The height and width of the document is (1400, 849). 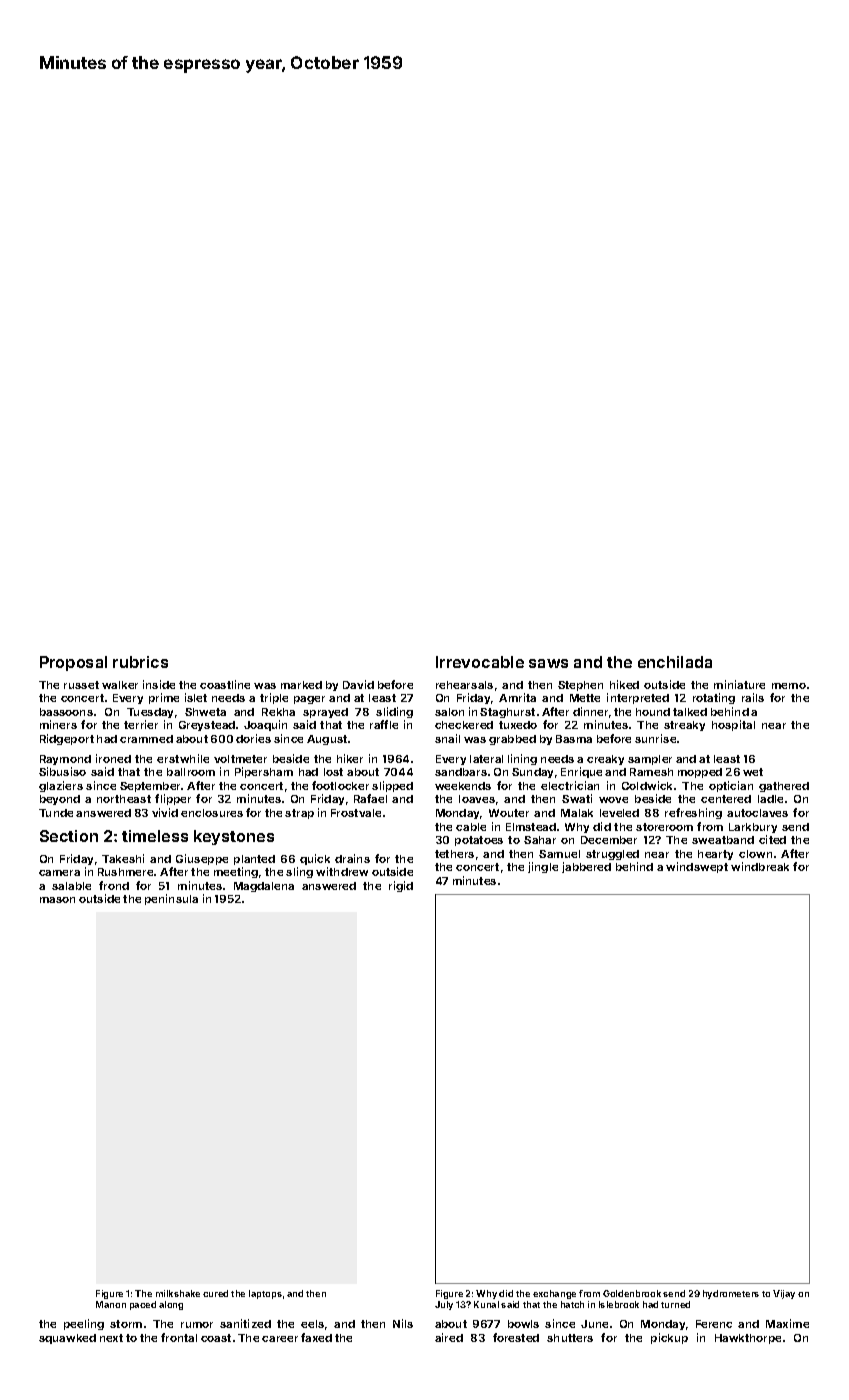 What do you see at coordinates (586, 867) in the document?
I see `jabbered` at bounding box center [586, 867].
